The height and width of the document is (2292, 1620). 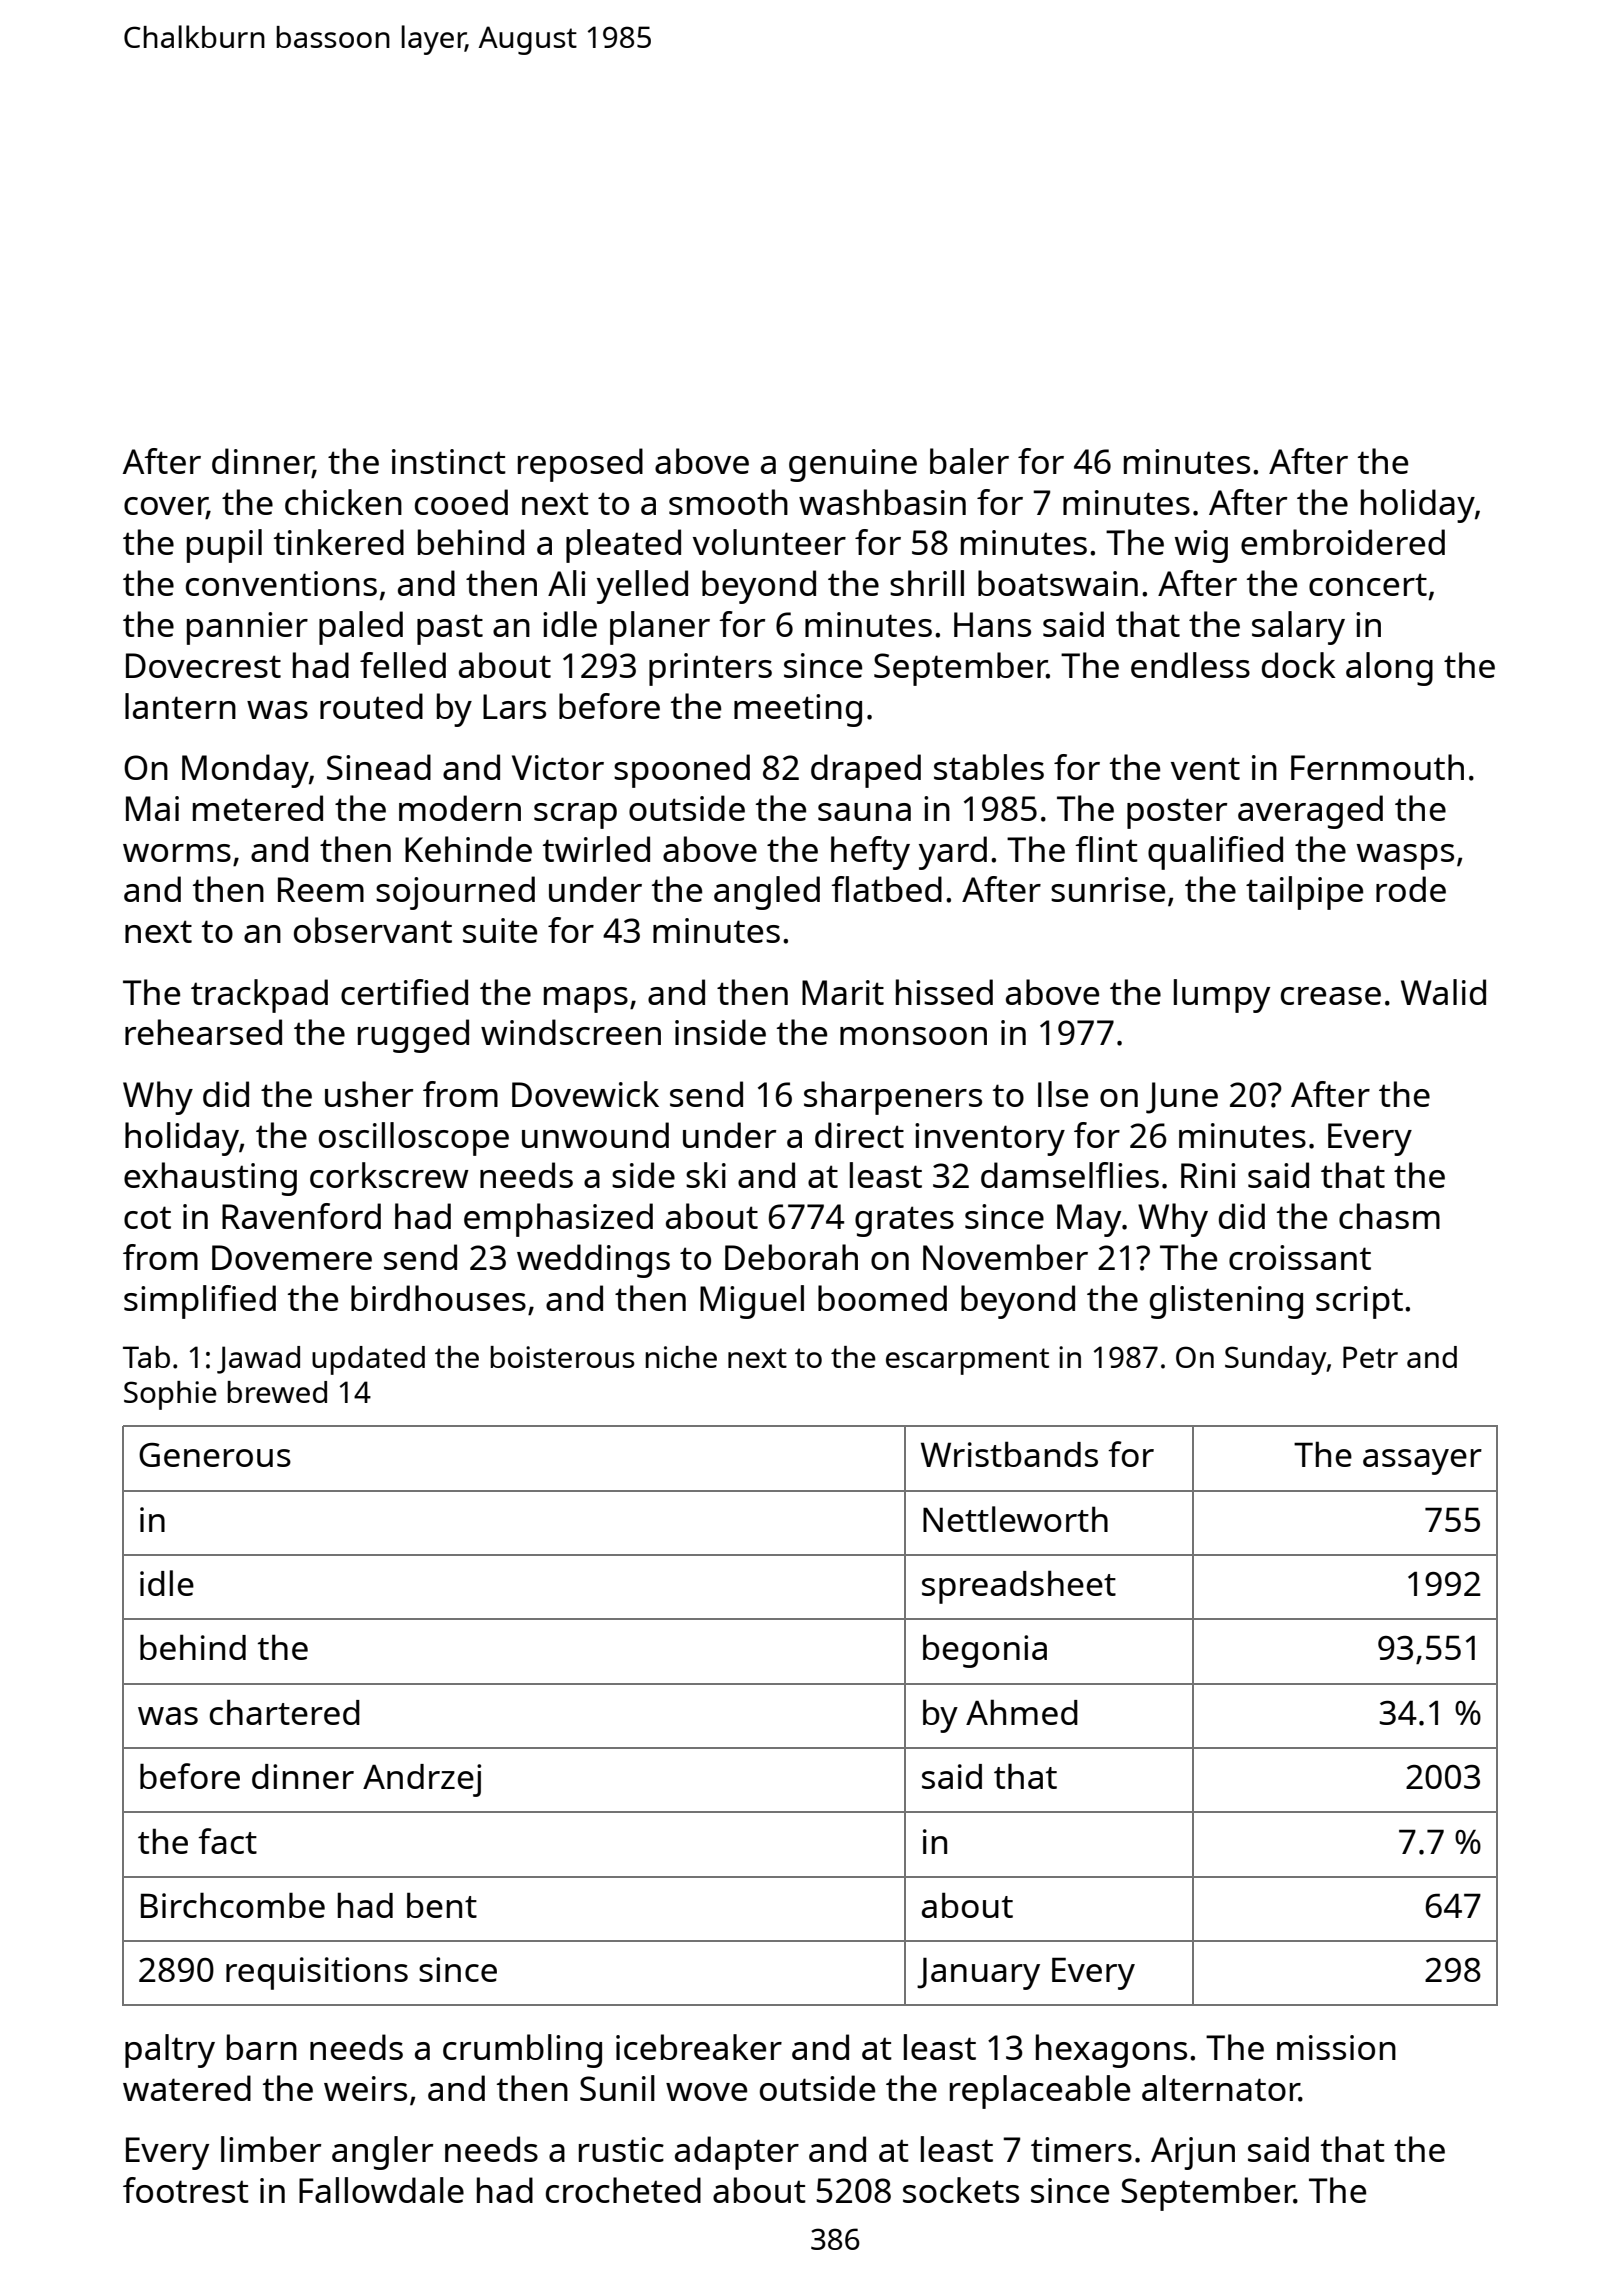 What do you see at coordinates (381, 2190) in the document?
I see `Fallowdale` at bounding box center [381, 2190].
